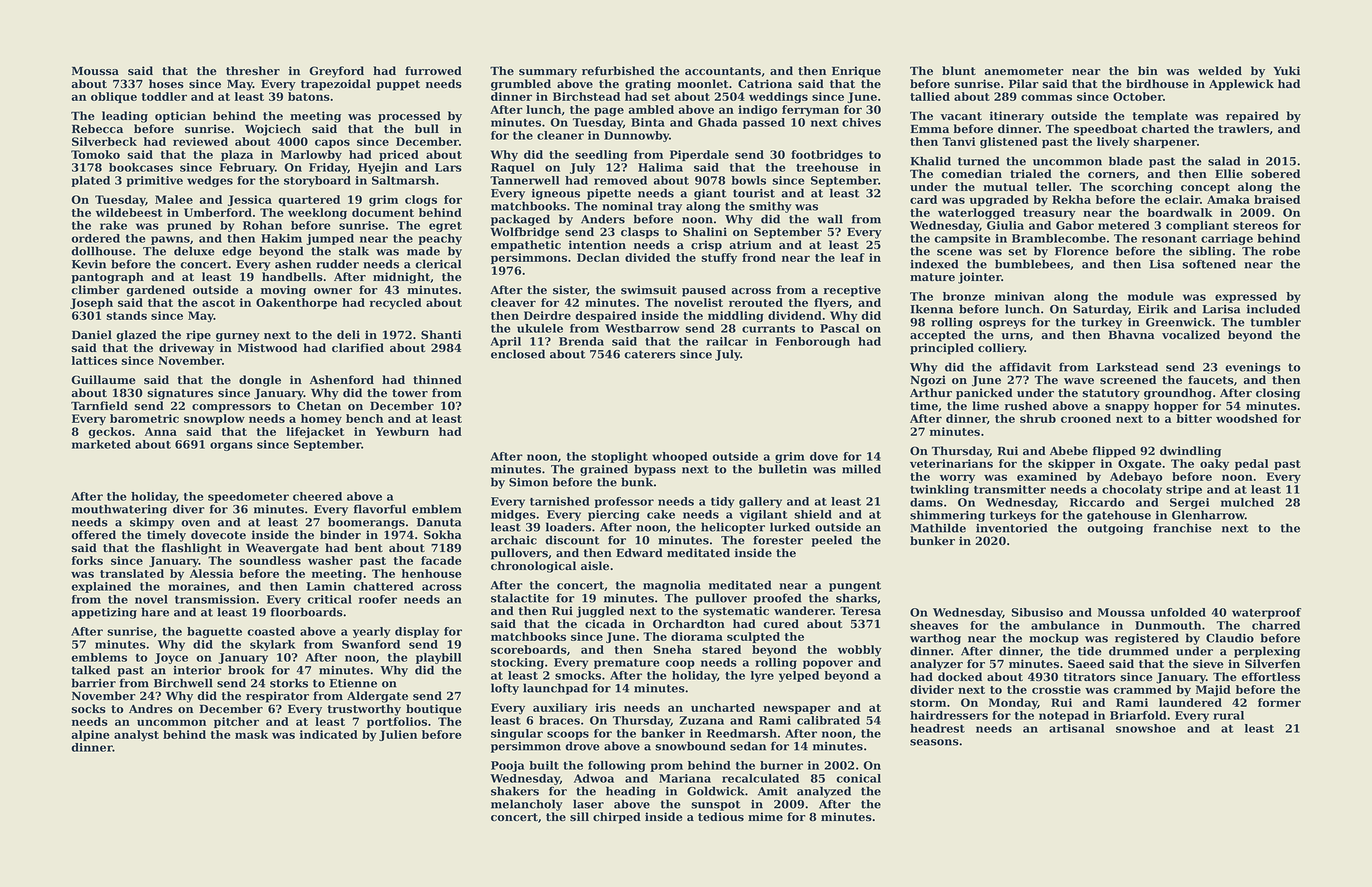 The image size is (1372, 887). I want to click on analyzed, so click(824, 792).
